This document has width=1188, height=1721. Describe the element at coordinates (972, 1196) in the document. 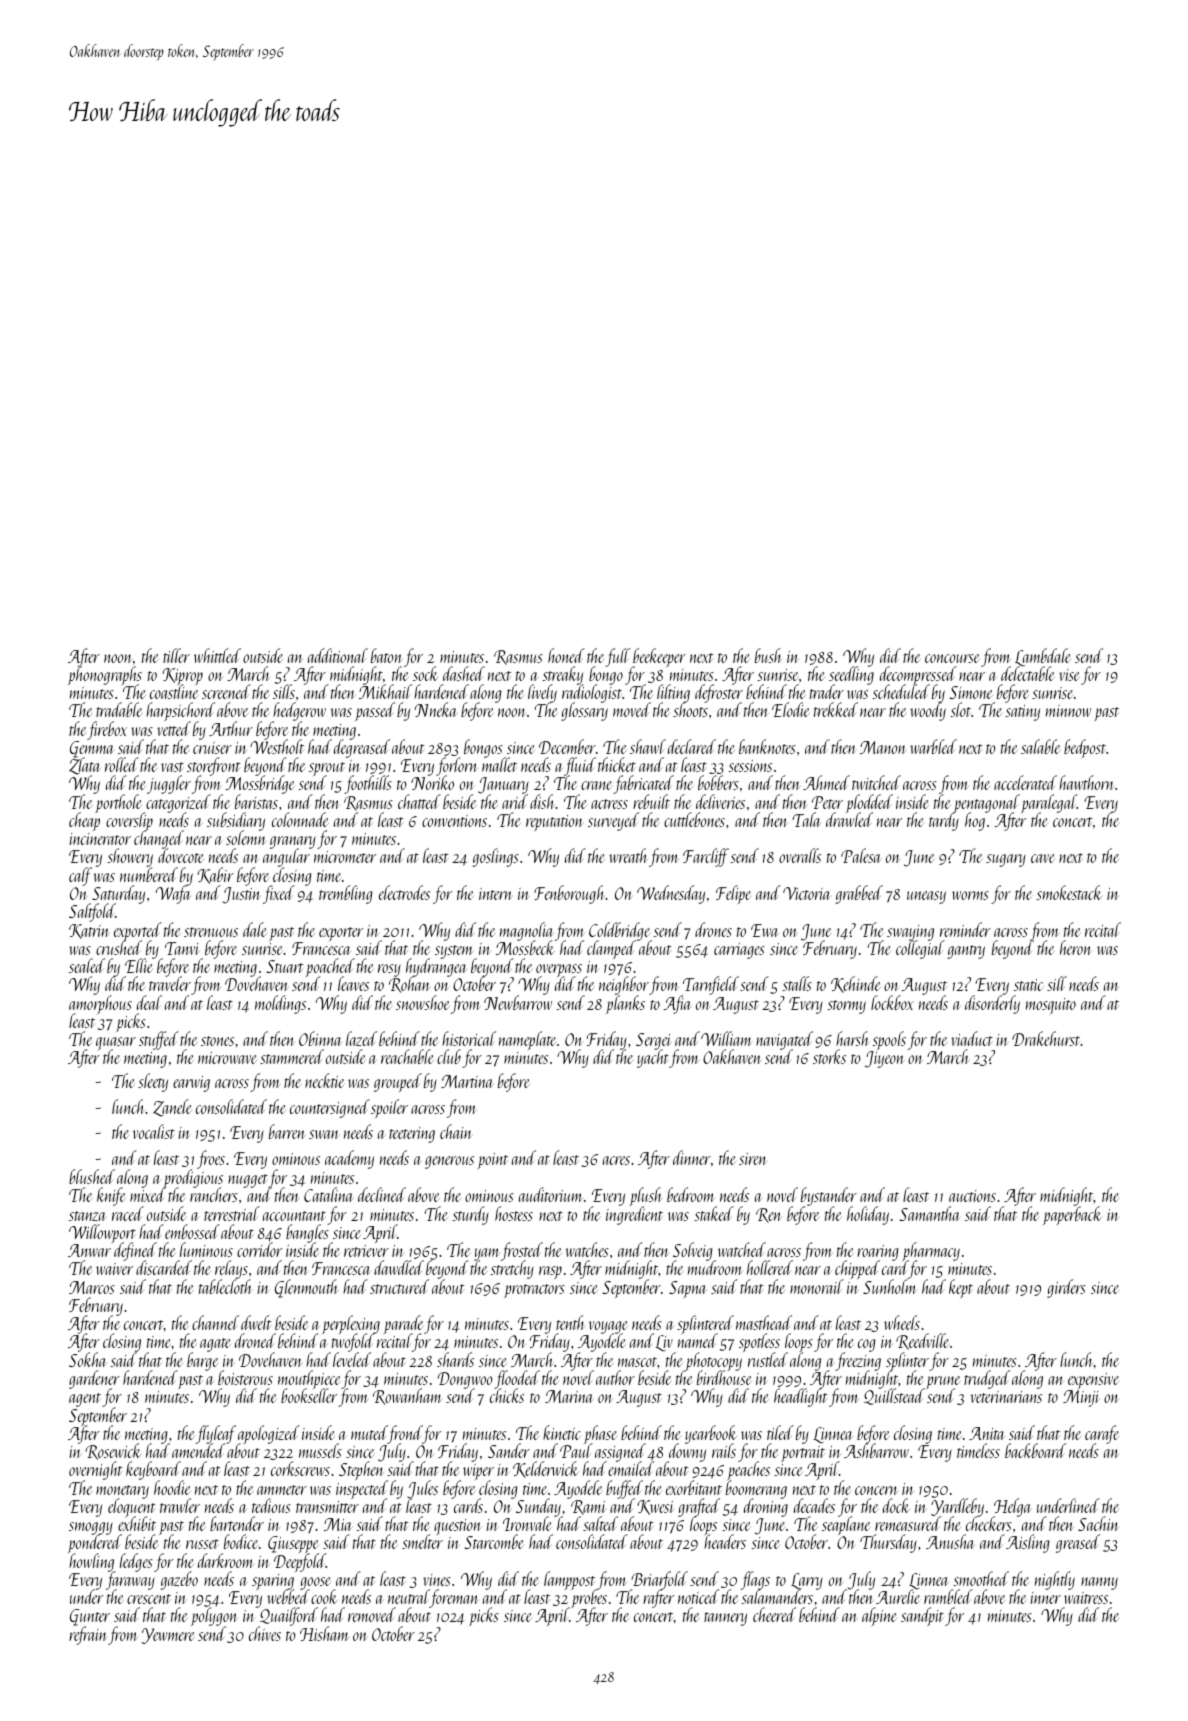

I see `auctions` at that location.
